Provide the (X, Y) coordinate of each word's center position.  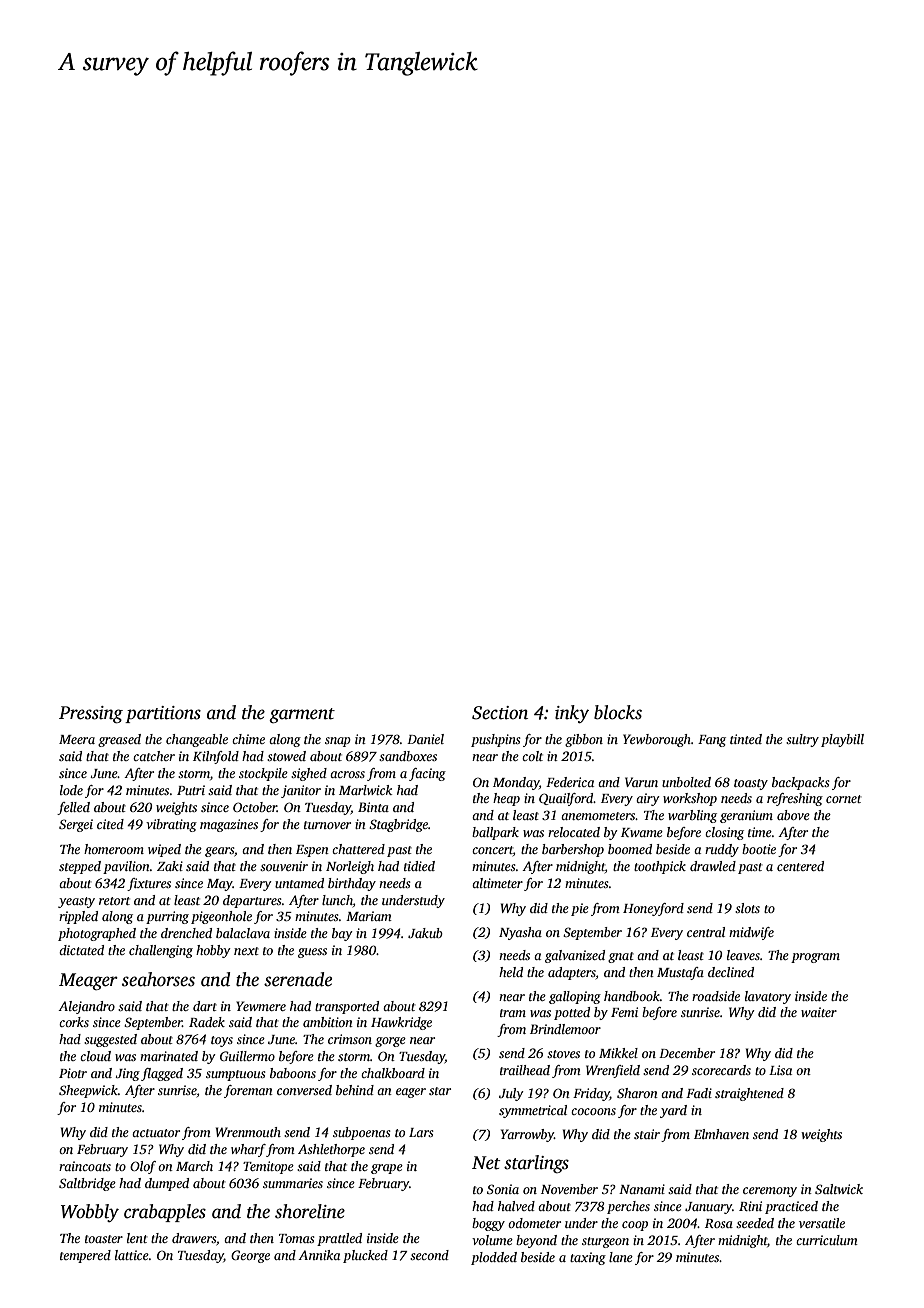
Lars (421, 1132)
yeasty (76, 902)
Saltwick (839, 1189)
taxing (588, 1258)
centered (800, 866)
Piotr (73, 1073)
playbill (842, 740)
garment (302, 715)
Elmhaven (721, 1134)
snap (338, 742)
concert (492, 850)
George (250, 1256)
